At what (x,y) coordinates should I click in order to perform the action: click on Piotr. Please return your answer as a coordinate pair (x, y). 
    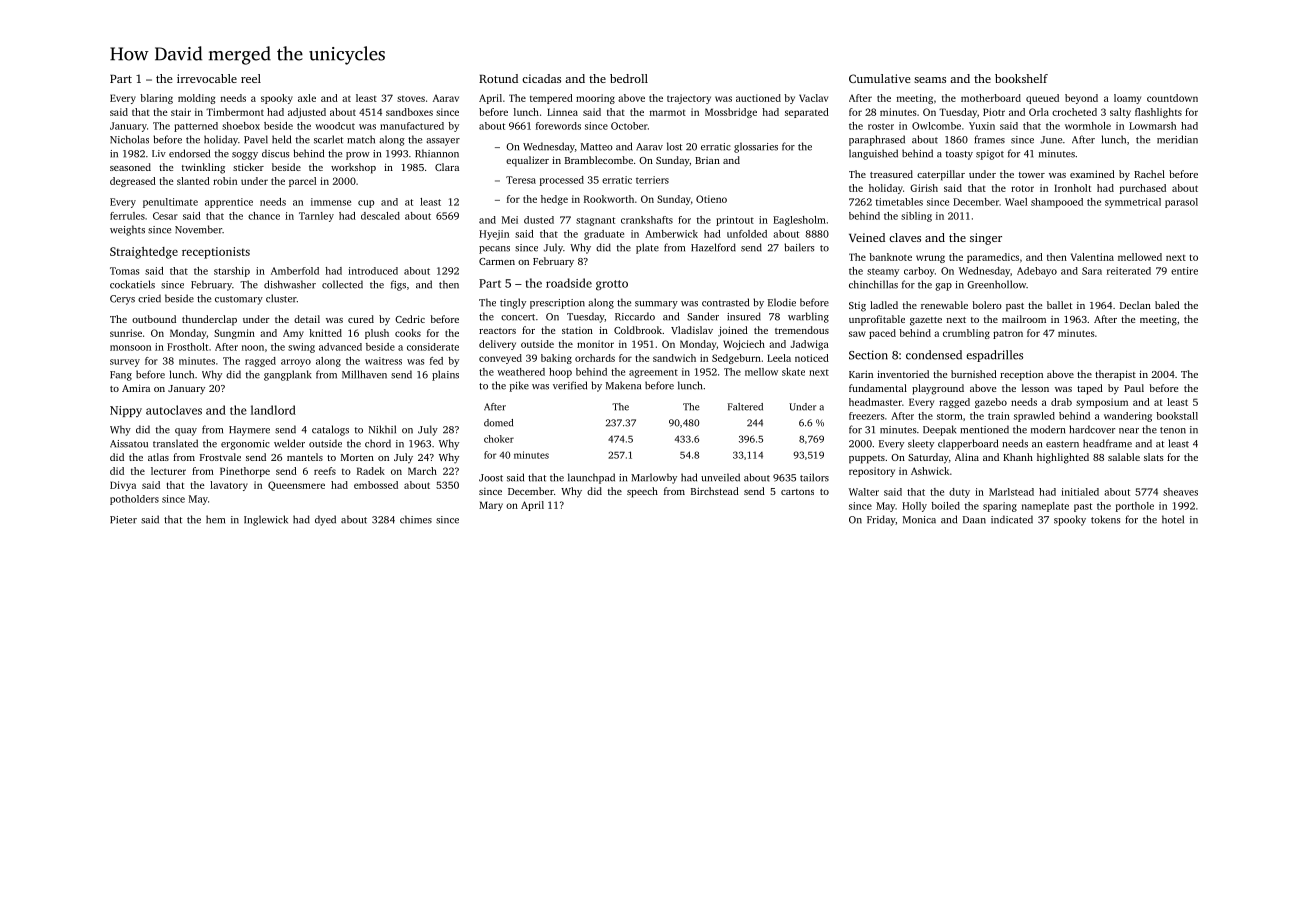
    Looking at the image, I should click on (994, 112).
